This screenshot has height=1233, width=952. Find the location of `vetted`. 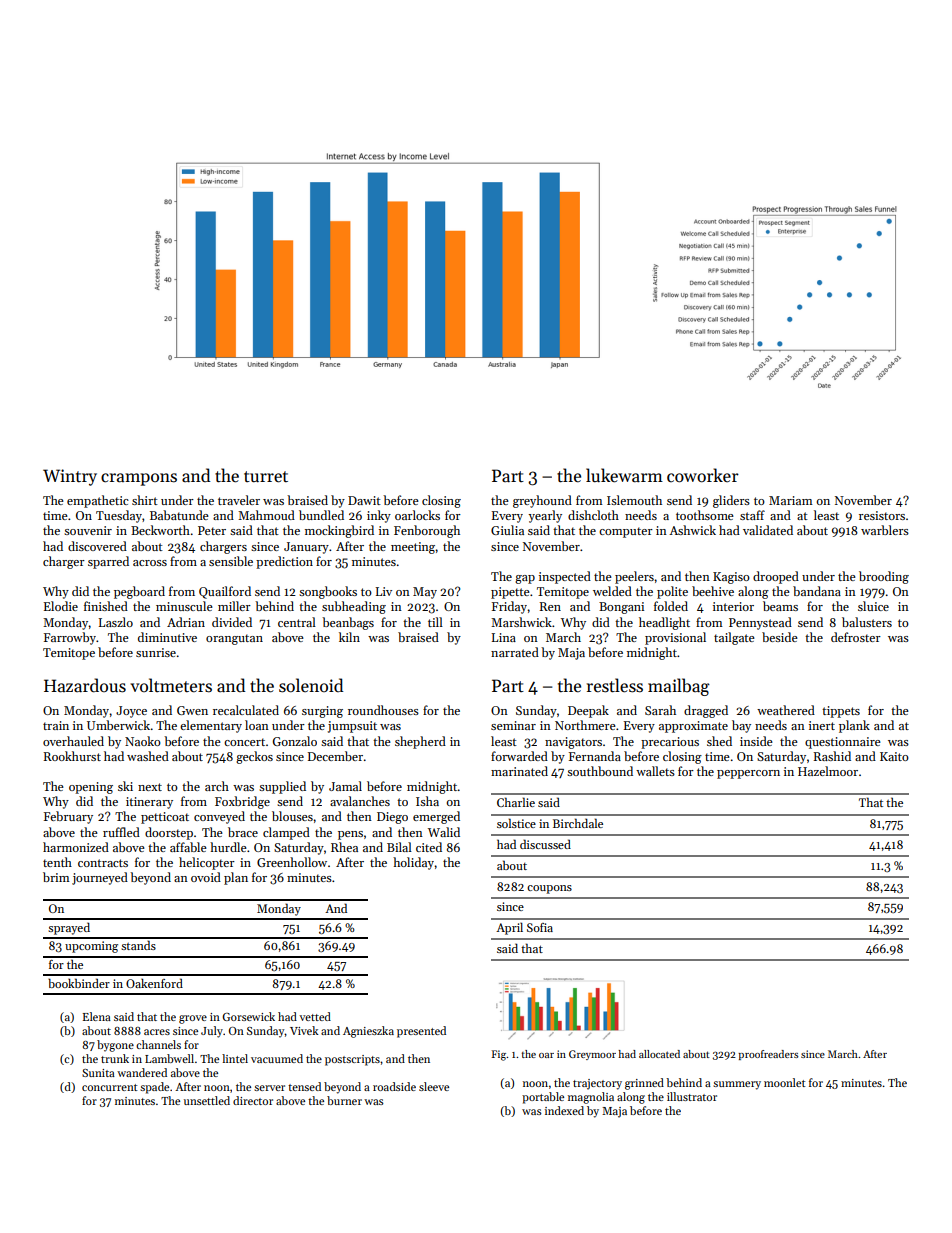

vetted is located at coordinates (315, 1016).
